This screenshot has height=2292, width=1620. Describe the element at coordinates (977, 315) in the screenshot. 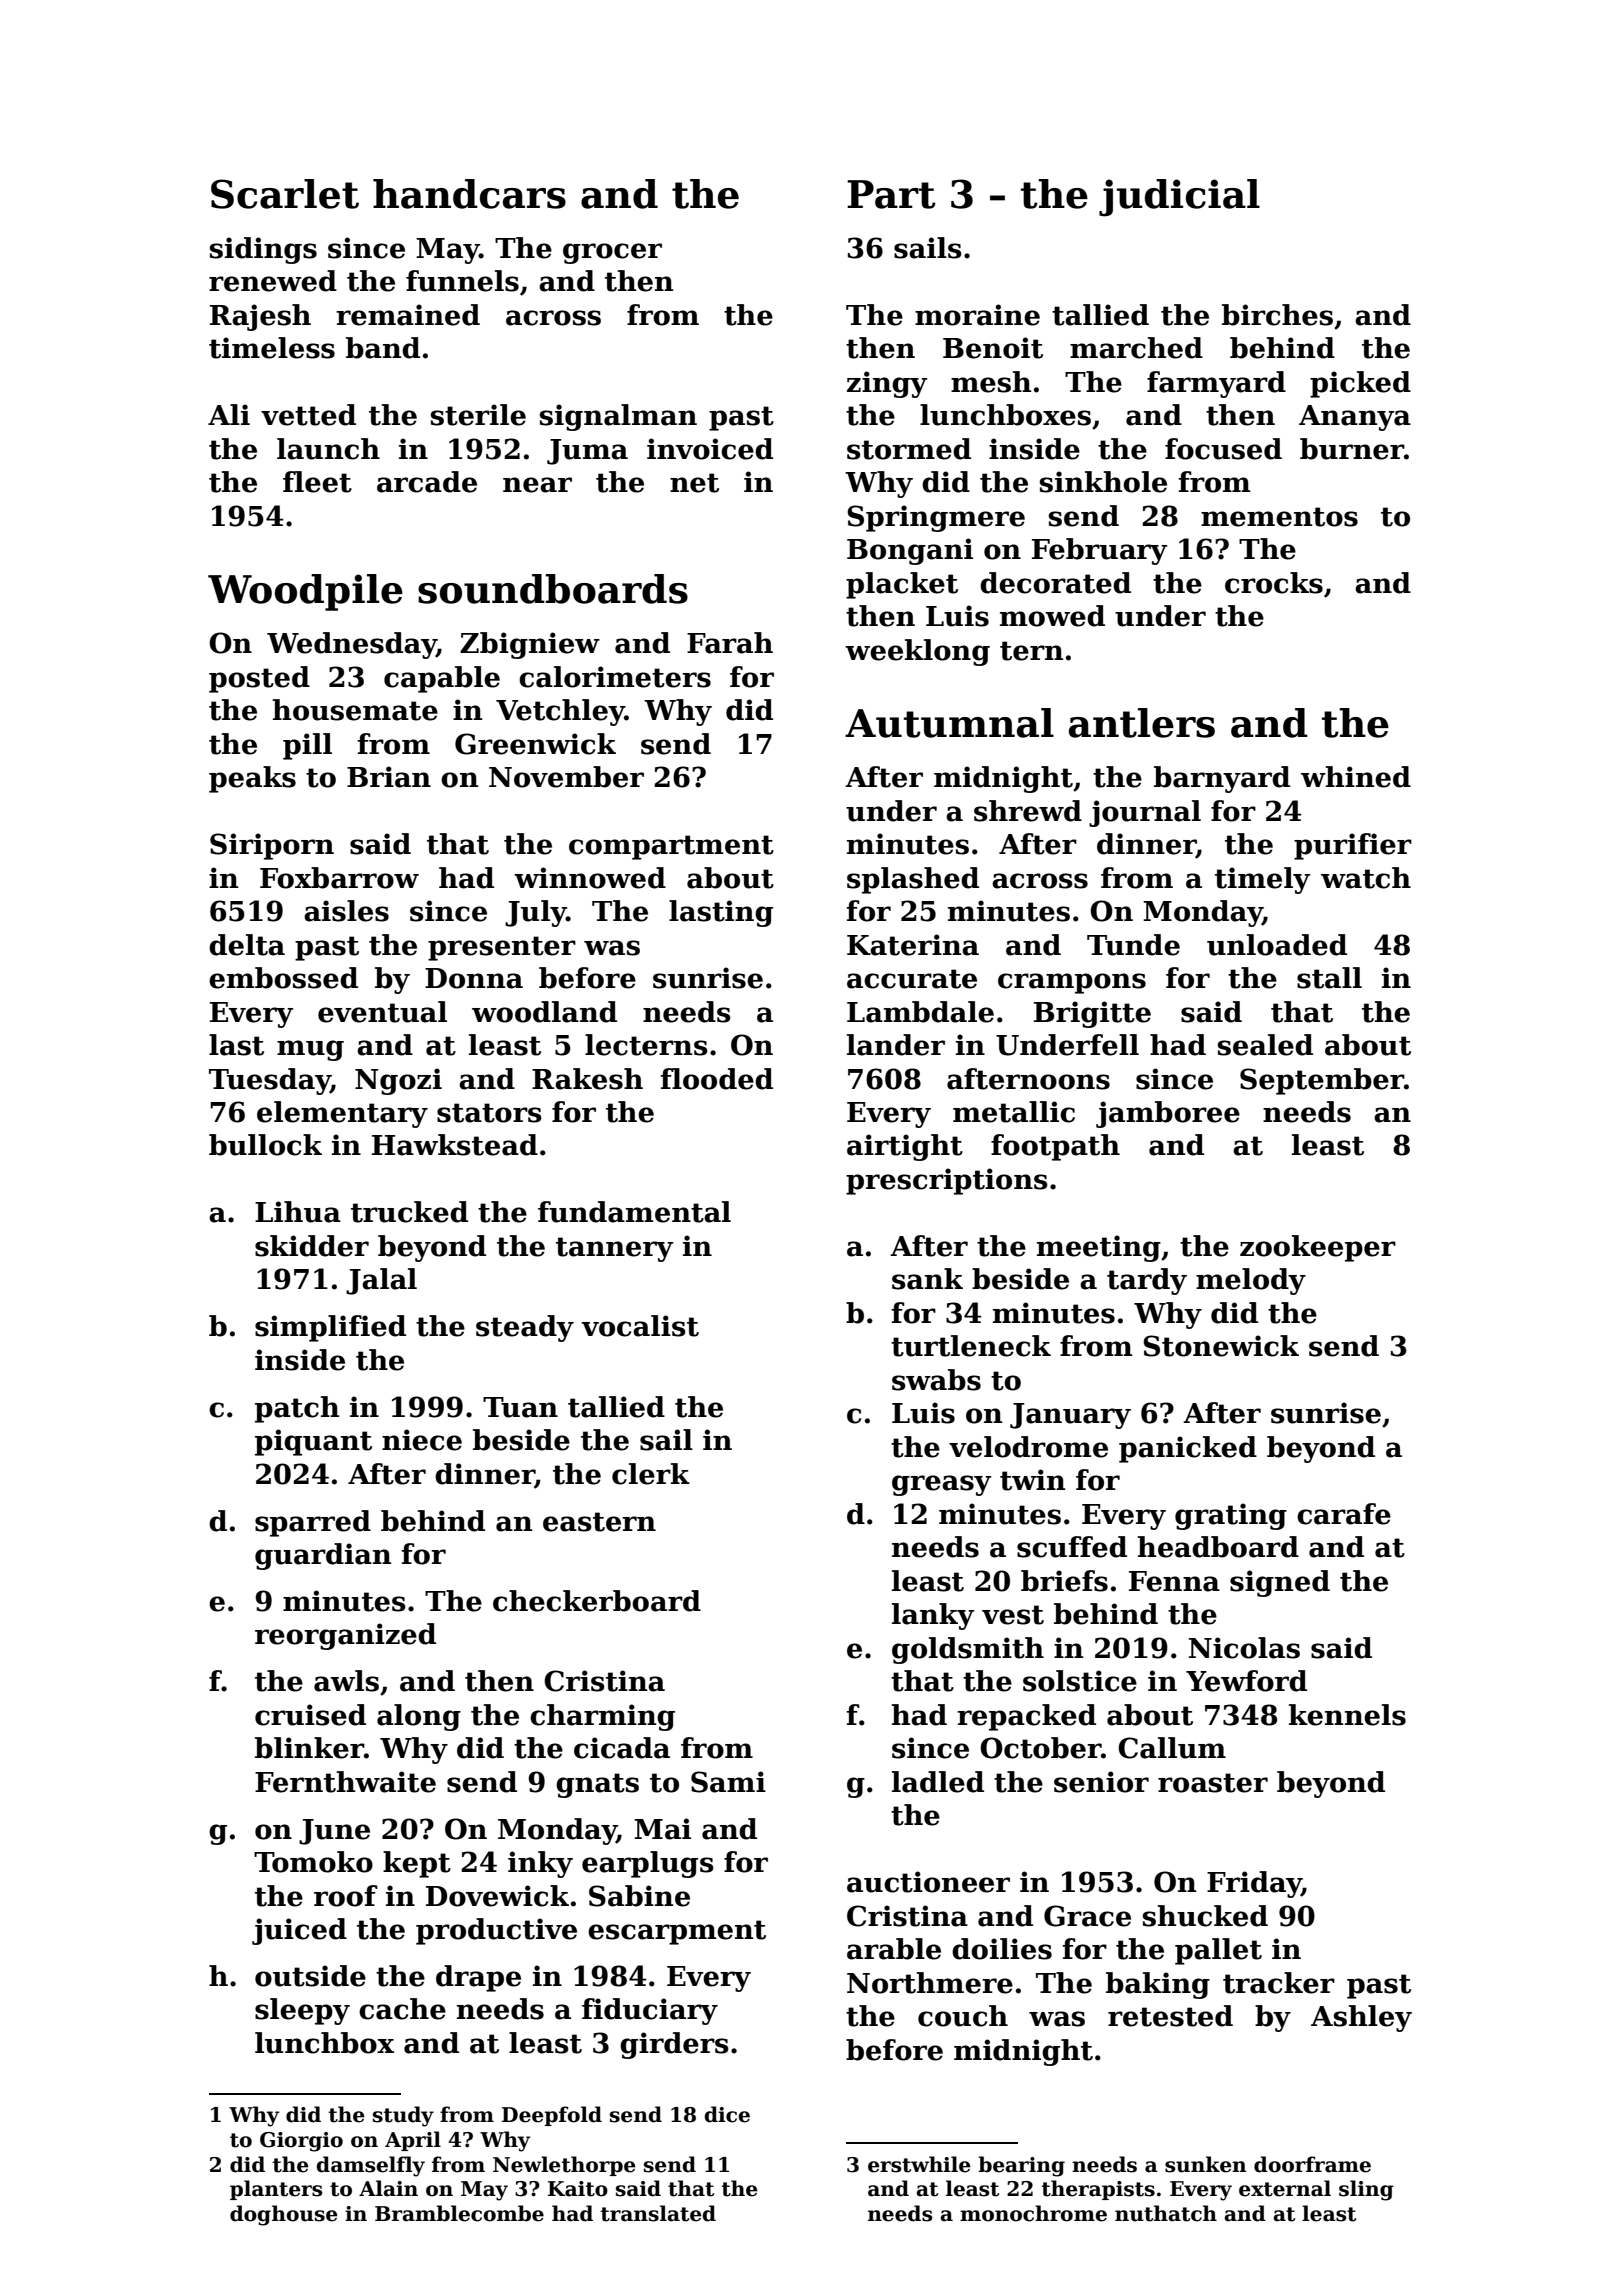

I see `moraine` at that location.
